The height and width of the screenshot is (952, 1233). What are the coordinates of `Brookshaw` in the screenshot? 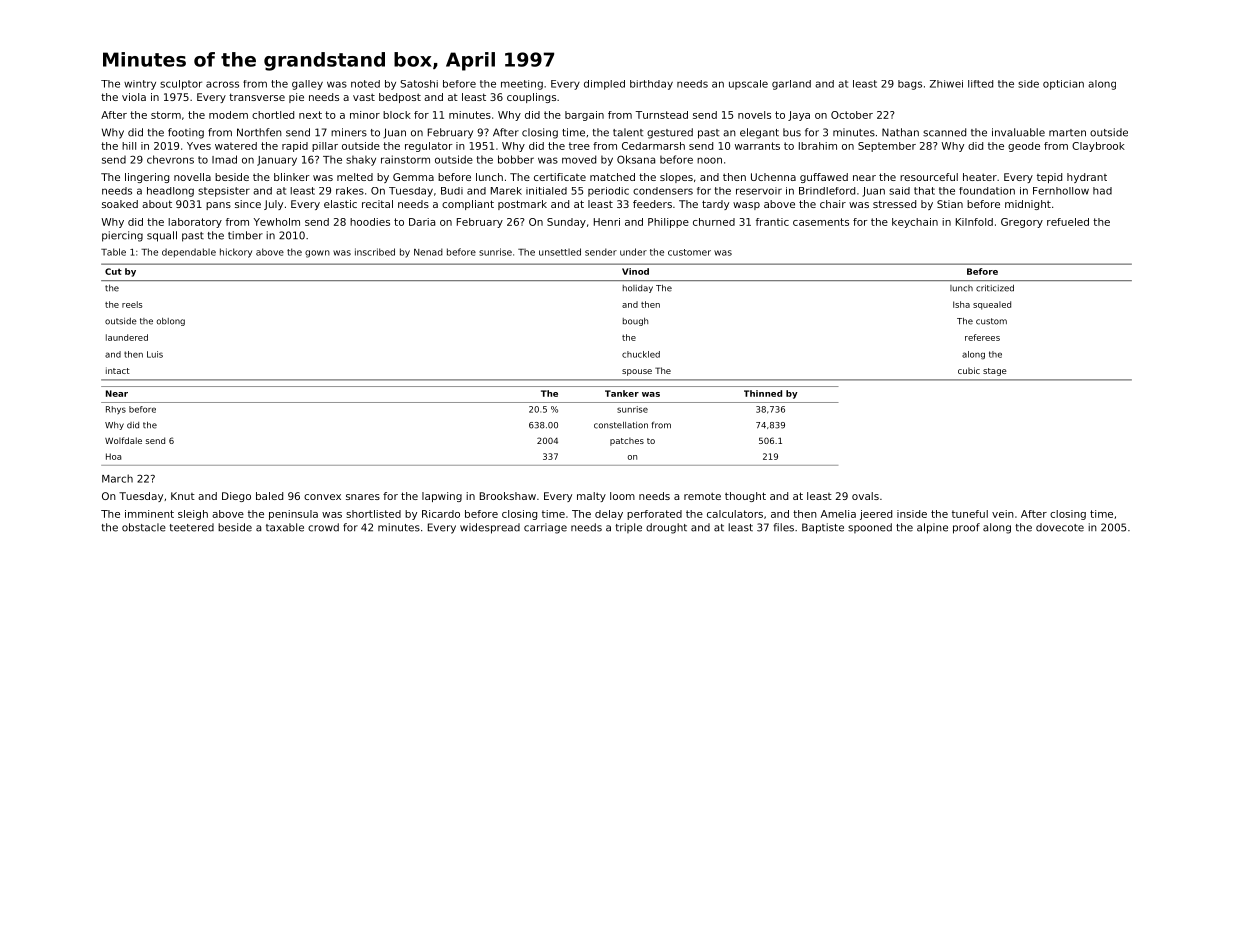 It's located at (508, 496).
